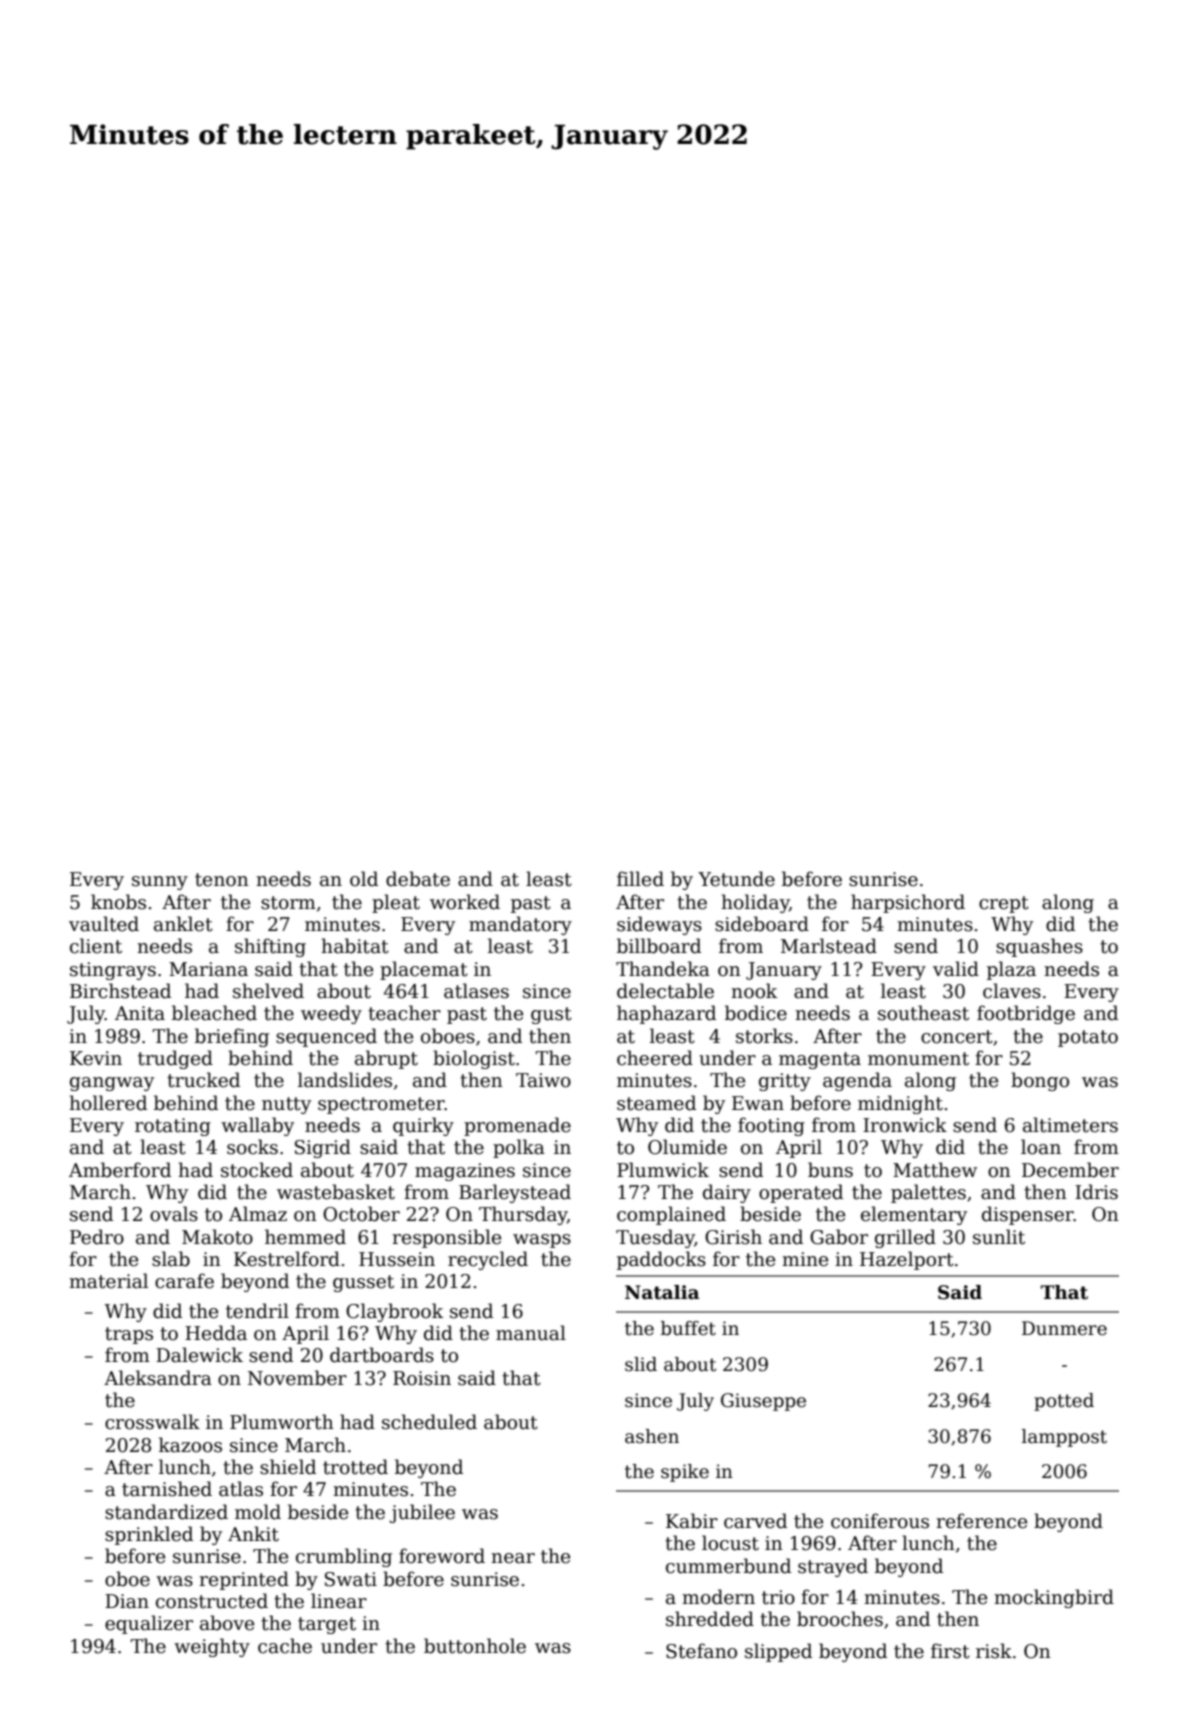 The image size is (1188, 1720). What do you see at coordinates (1004, 904) in the screenshot?
I see `crept` at bounding box center [1004, 904].
